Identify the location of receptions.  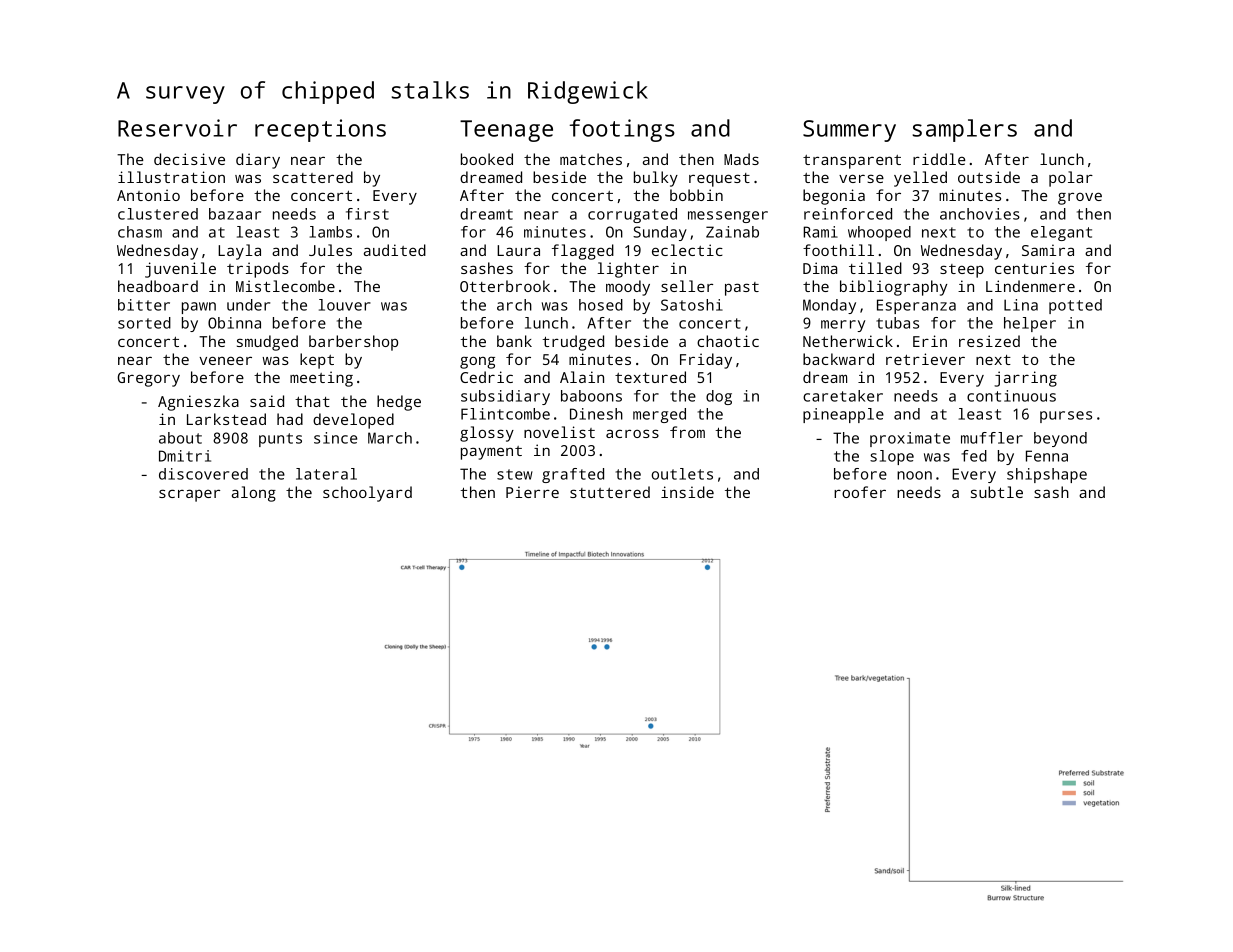
(320, 130).
